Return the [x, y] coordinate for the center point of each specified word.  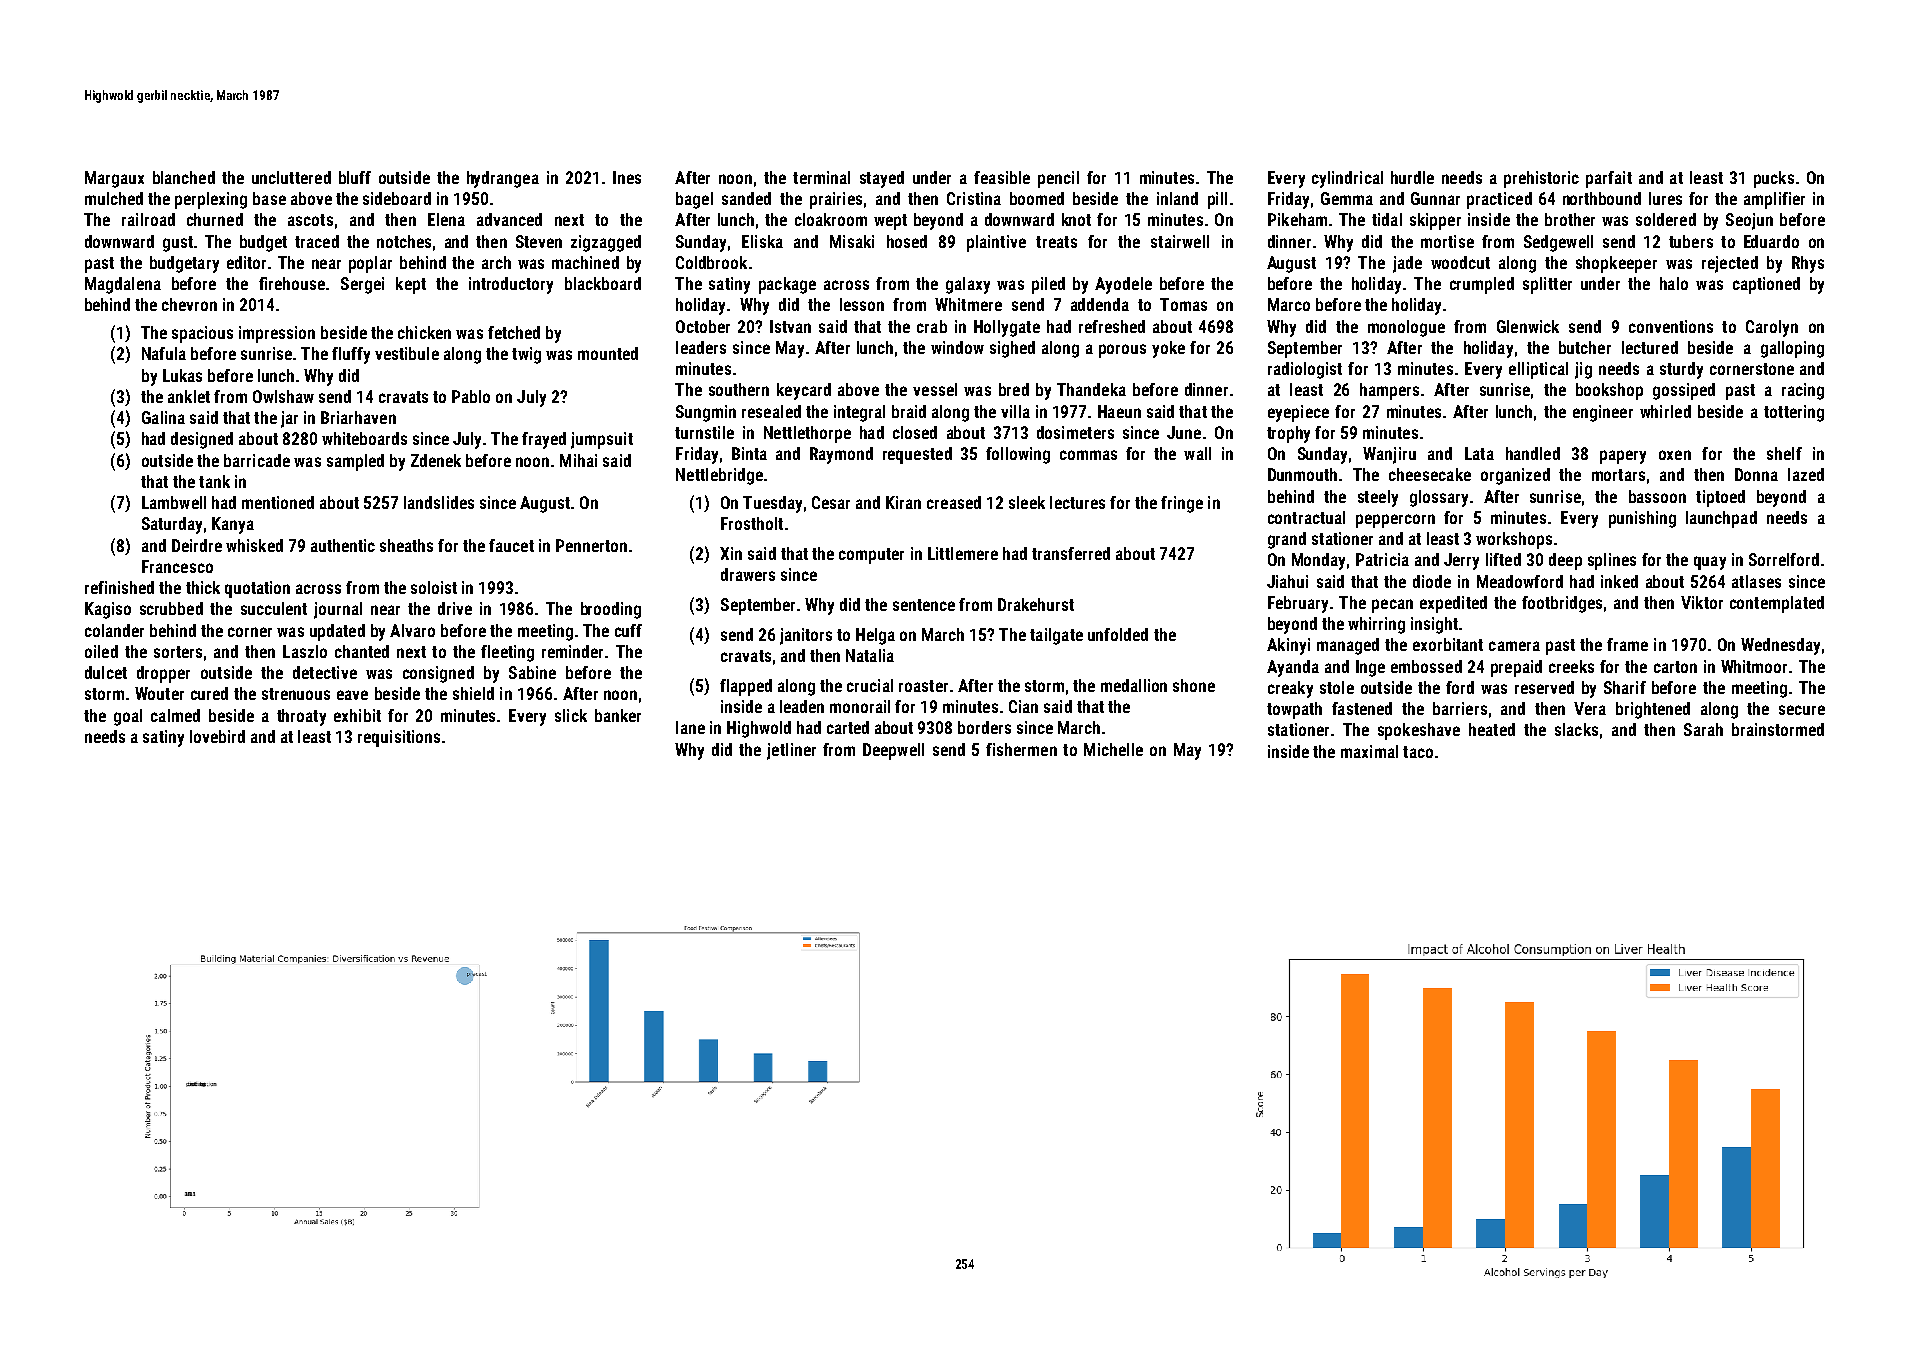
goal [128, 717]
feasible [1002, 177]
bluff [355, 177]
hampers [1389, 391]
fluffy [351, 355]
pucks [1774, 179]
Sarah [1703, 729]
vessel [935, 389]
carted [848, 727]
